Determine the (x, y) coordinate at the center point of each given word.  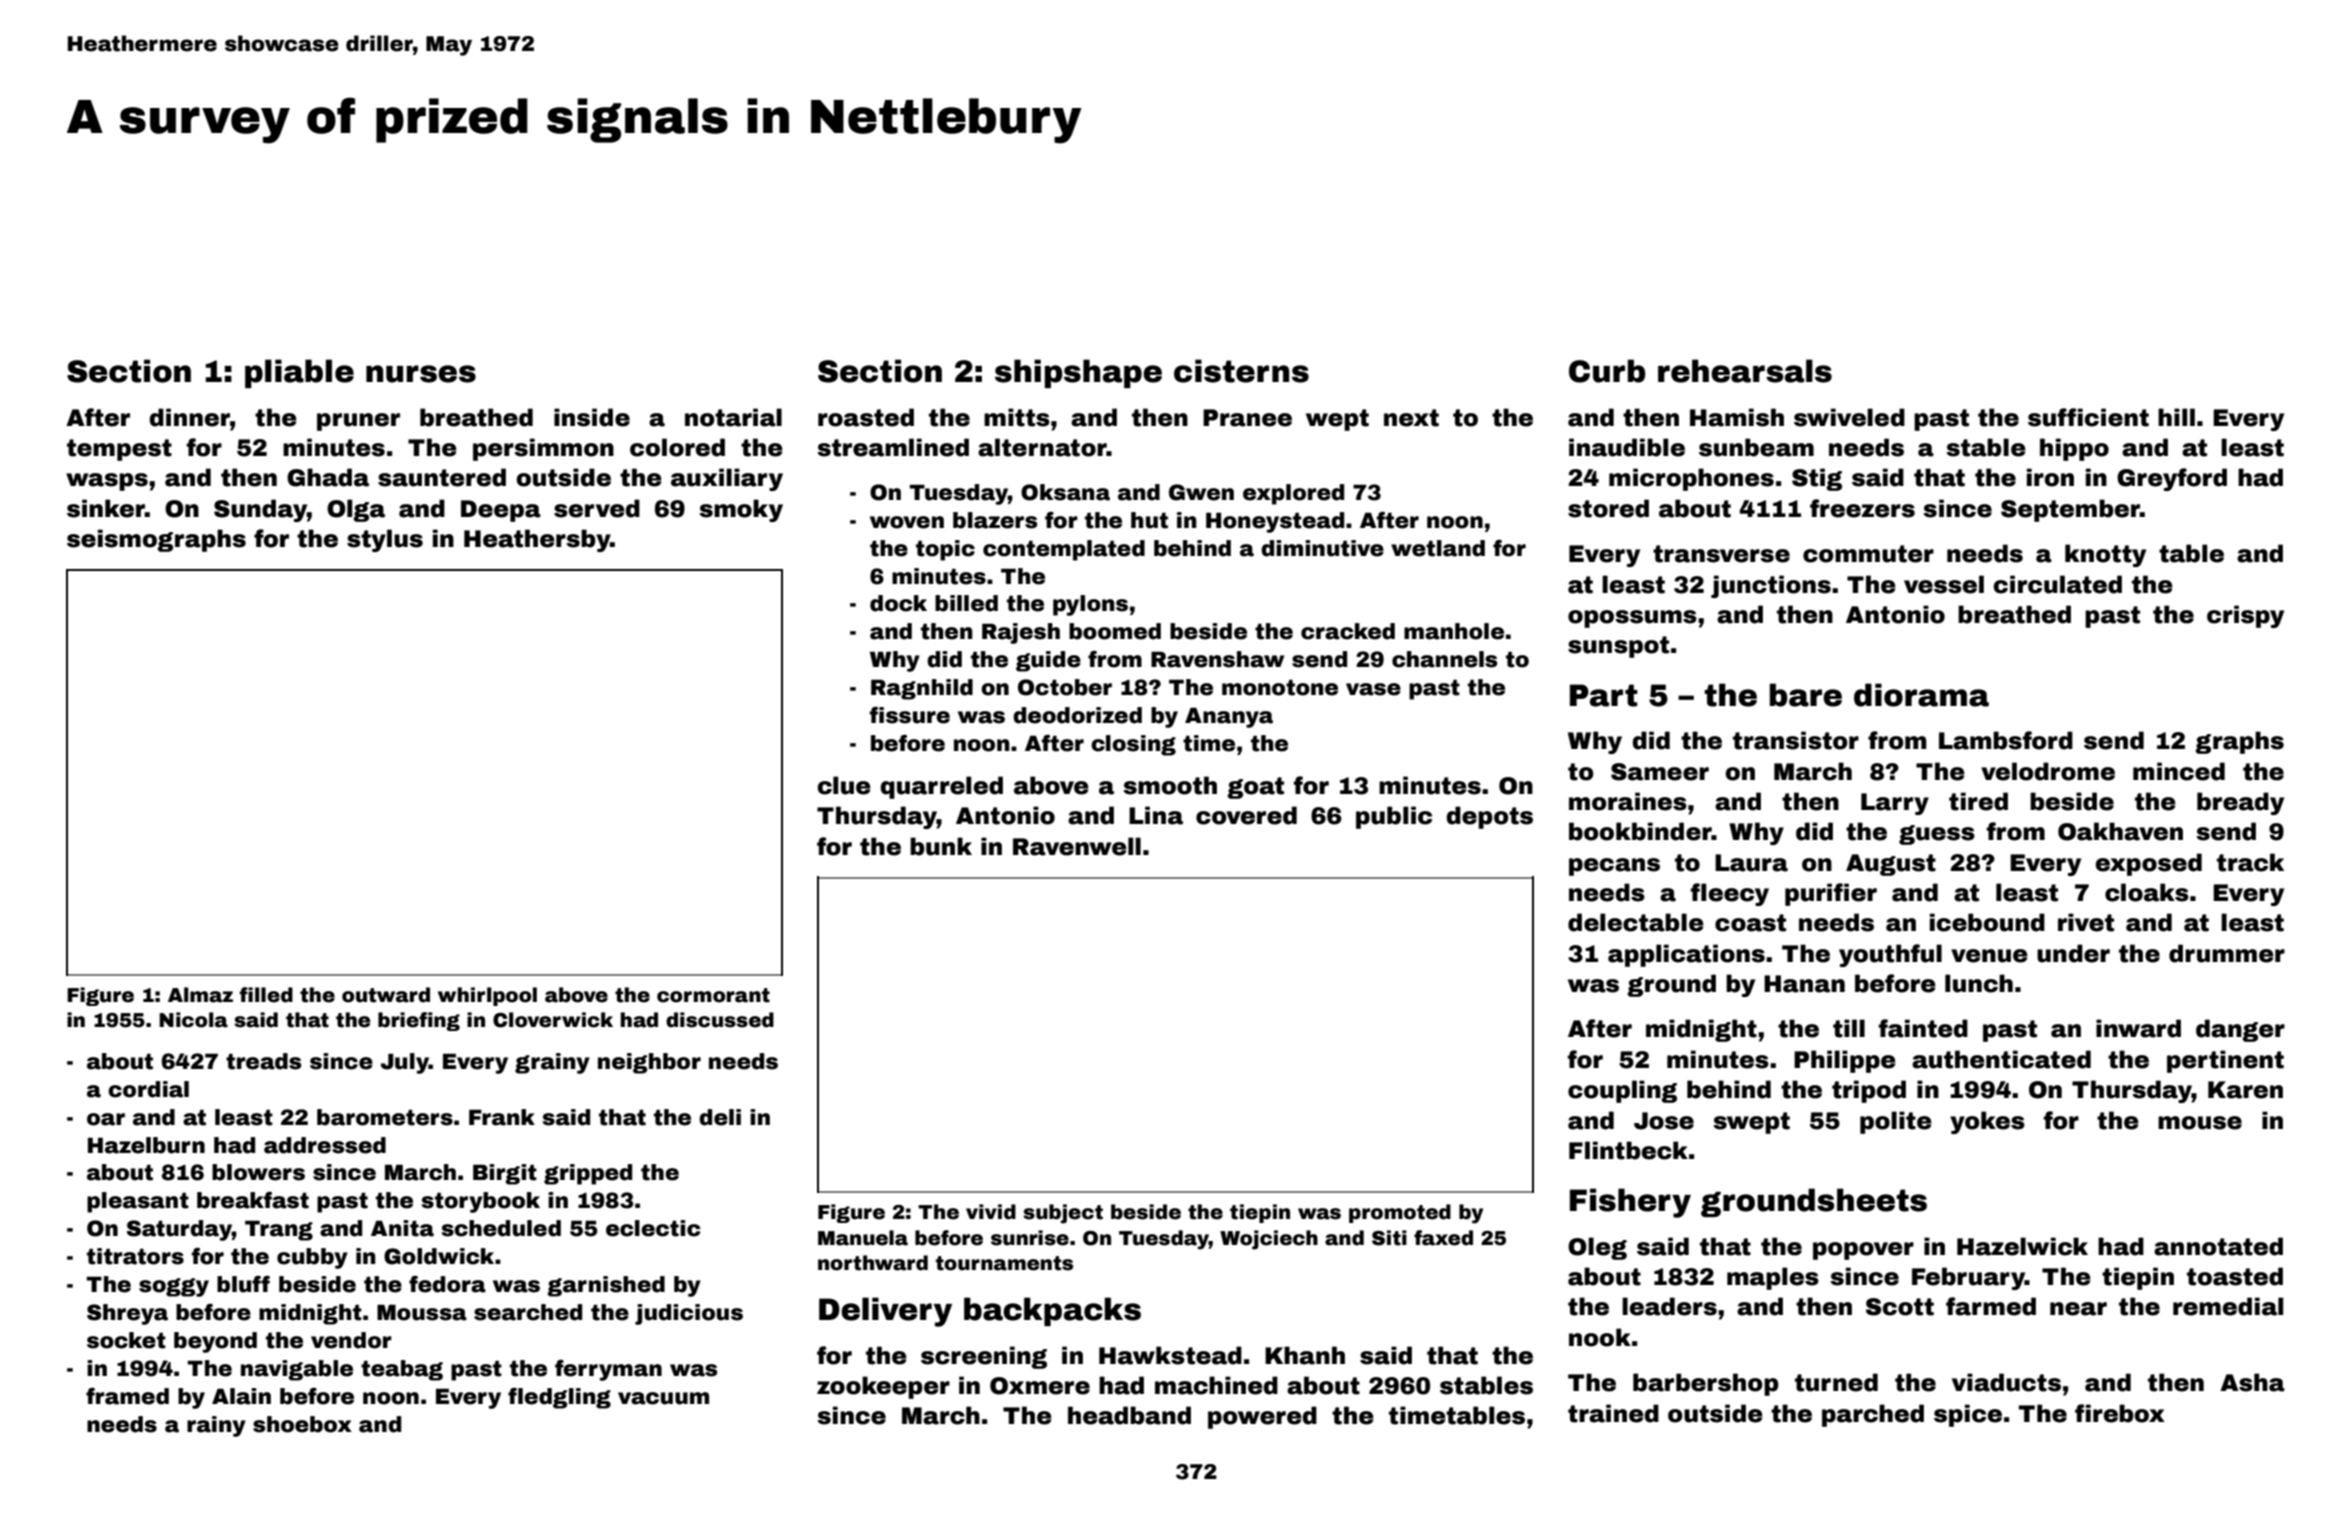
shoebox (302, 1424)
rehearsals (1745, 371)
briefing (419, 1021)
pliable (299, 373)
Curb (1607, 371)
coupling (1622, 1091)
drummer (2227, 953)
